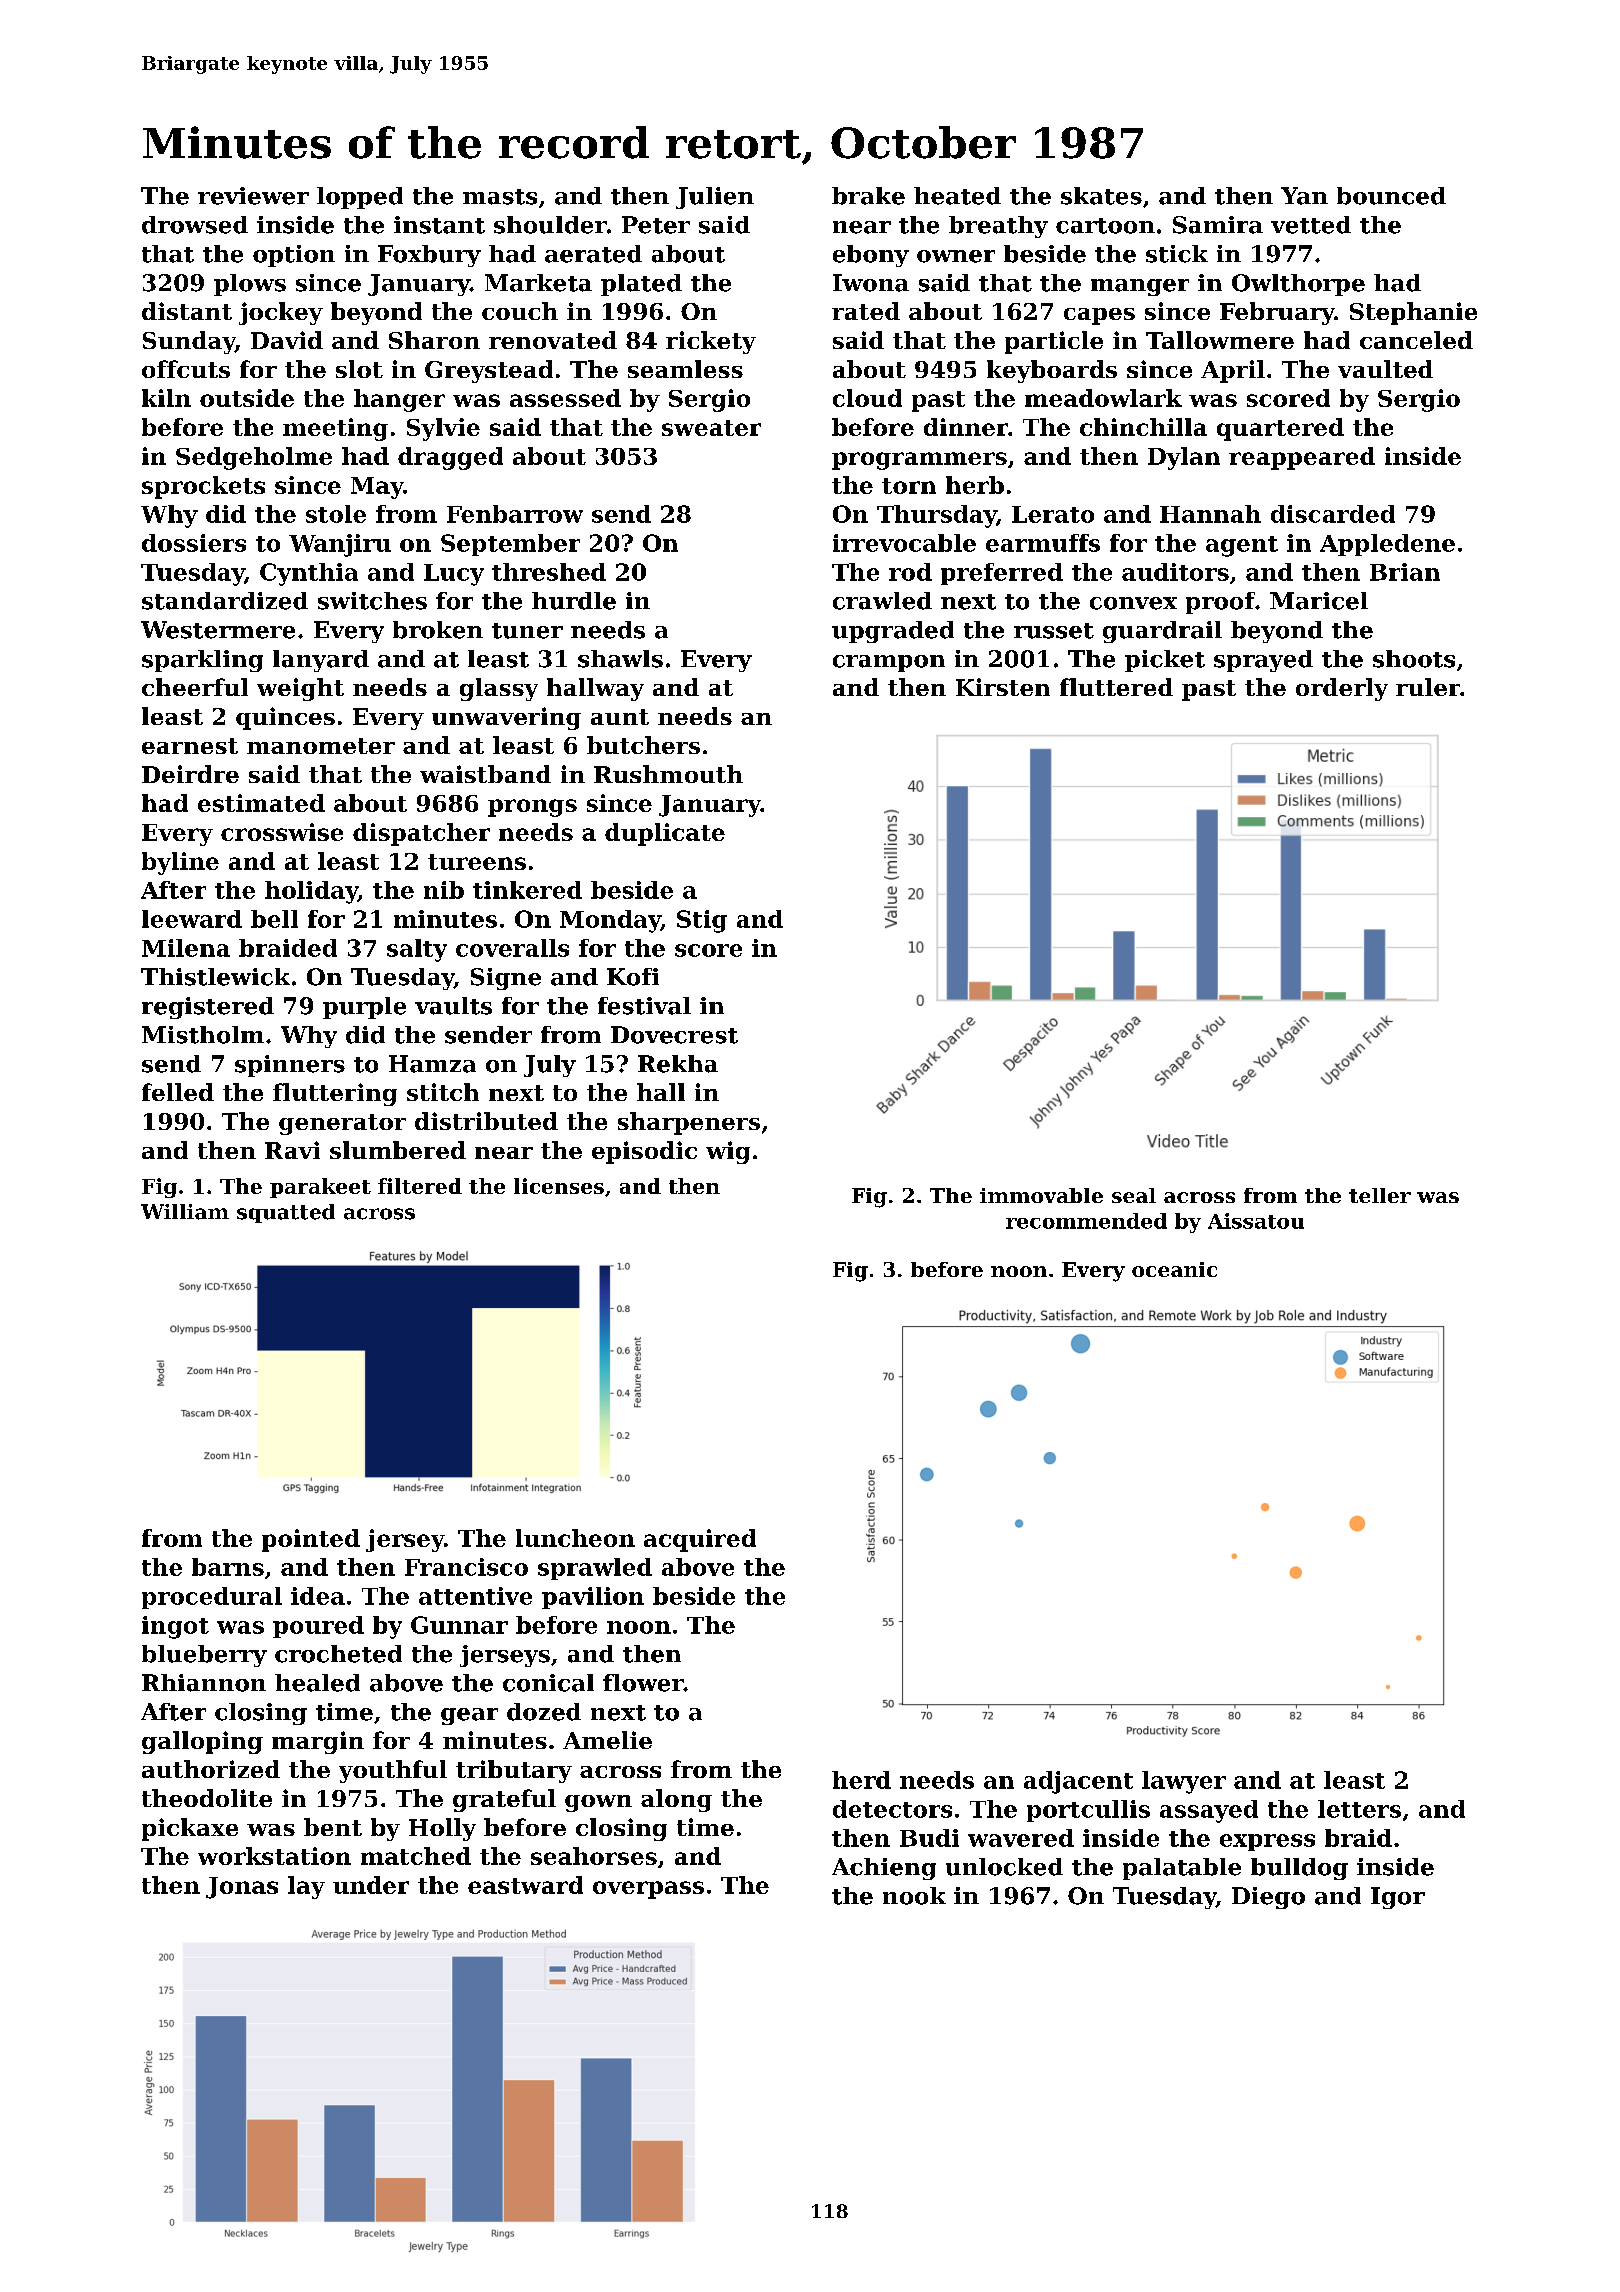 The height and width of the document is (2292, 1620). I want to click on Jonas, so click(242, 1888).
